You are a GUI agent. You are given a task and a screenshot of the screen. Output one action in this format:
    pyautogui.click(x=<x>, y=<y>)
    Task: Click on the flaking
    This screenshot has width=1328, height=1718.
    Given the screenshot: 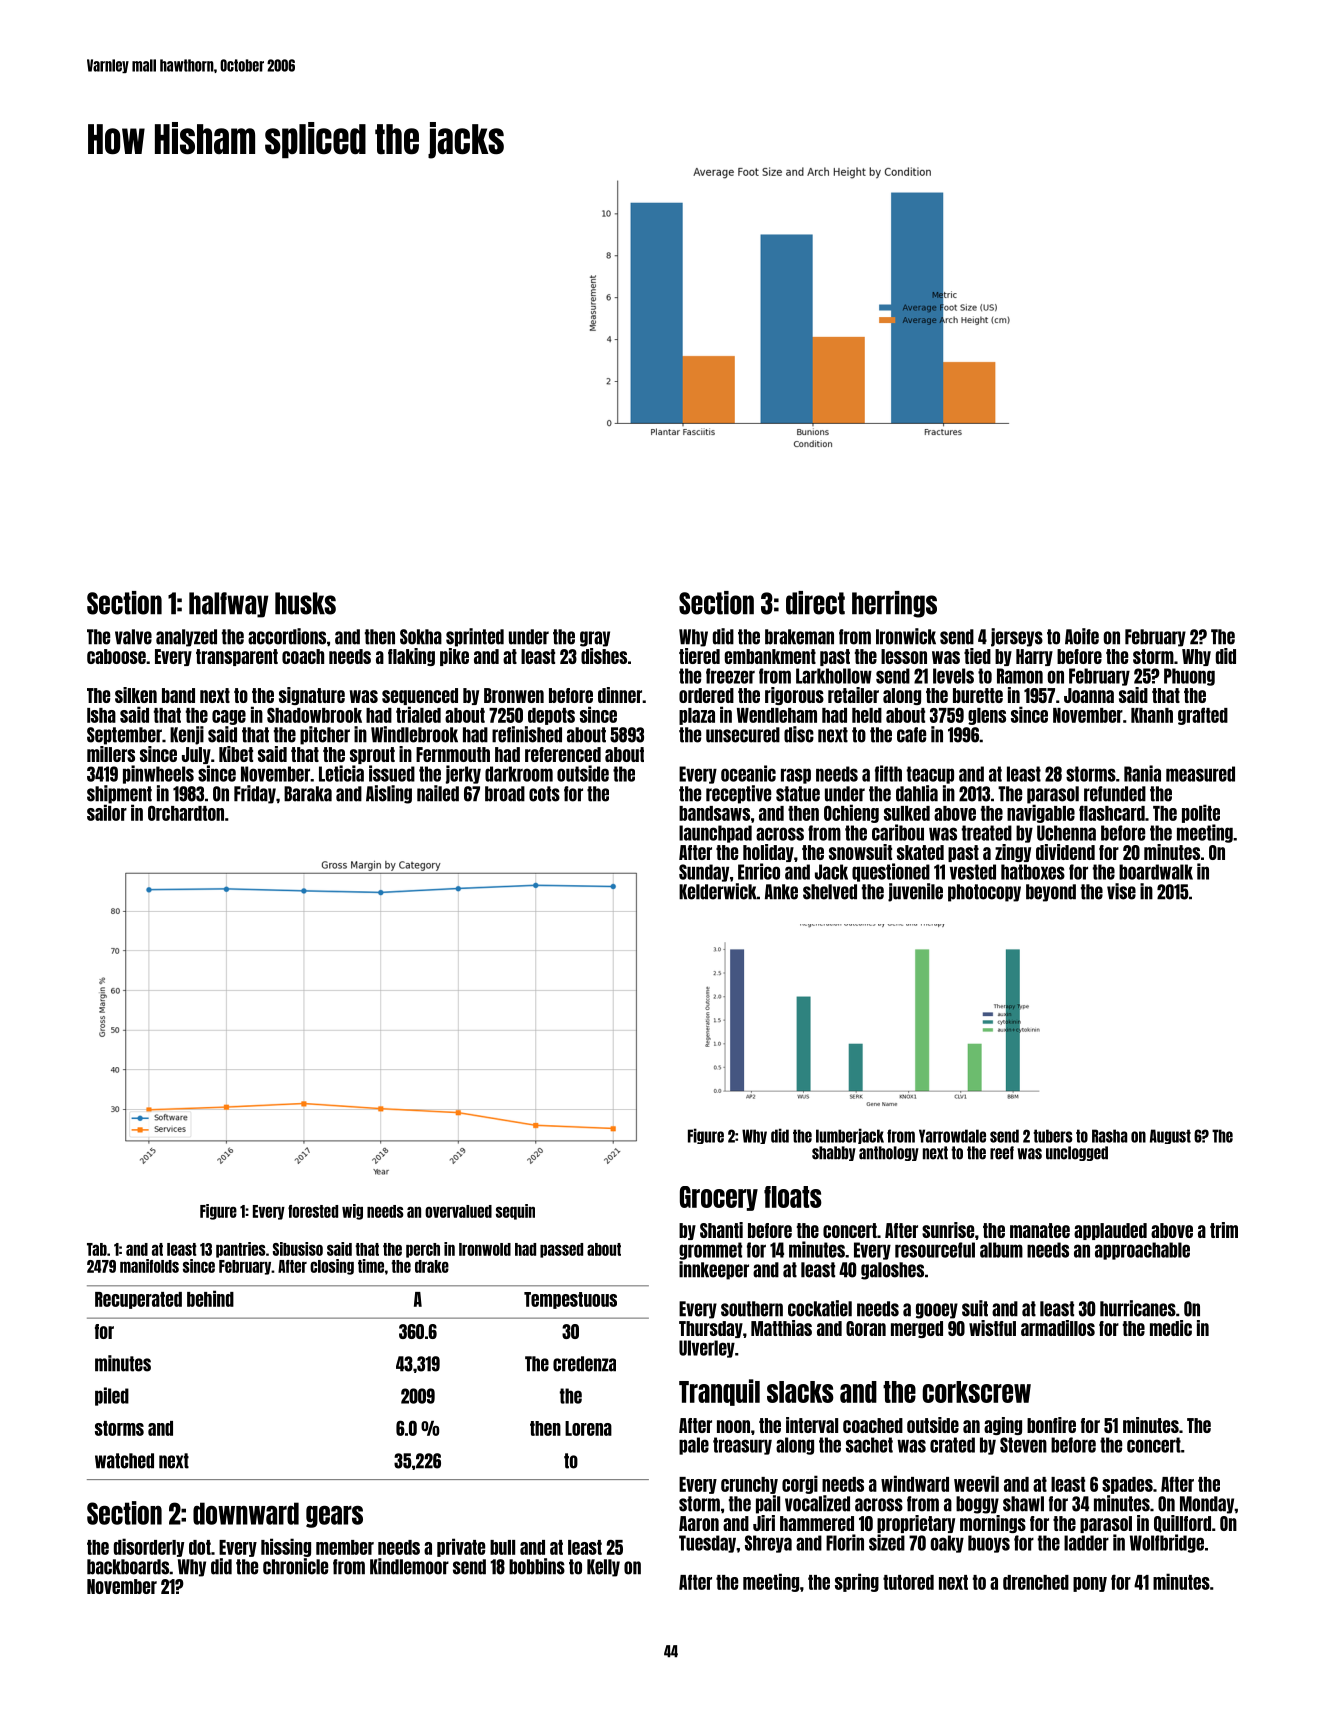 What is the action you would take?
    pyautogui.click(x=411, y=657)
